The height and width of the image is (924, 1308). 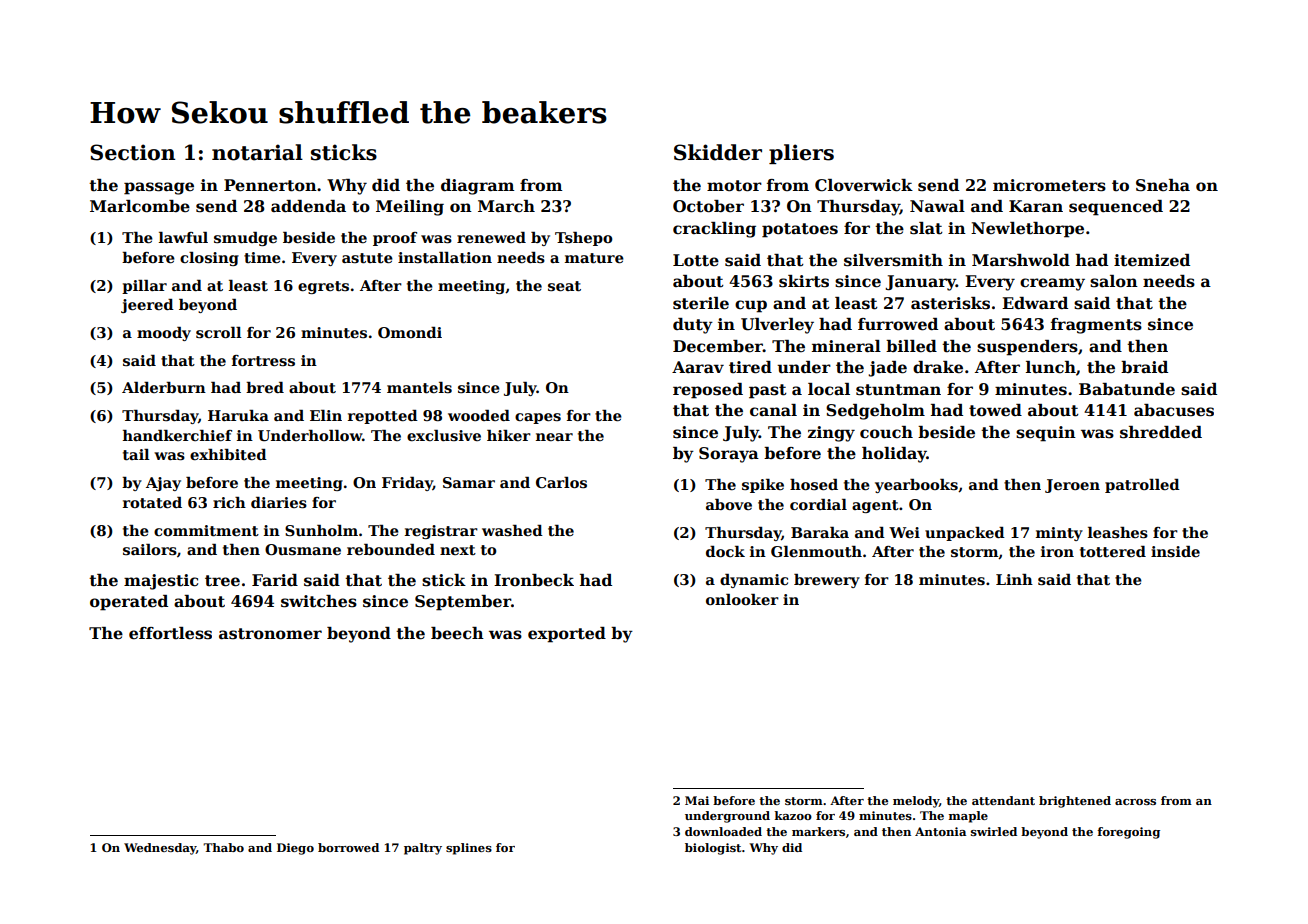 What do you see at coordinates (419, 387) in the image?
I see `mantels` at bounding box center [419, 387].
